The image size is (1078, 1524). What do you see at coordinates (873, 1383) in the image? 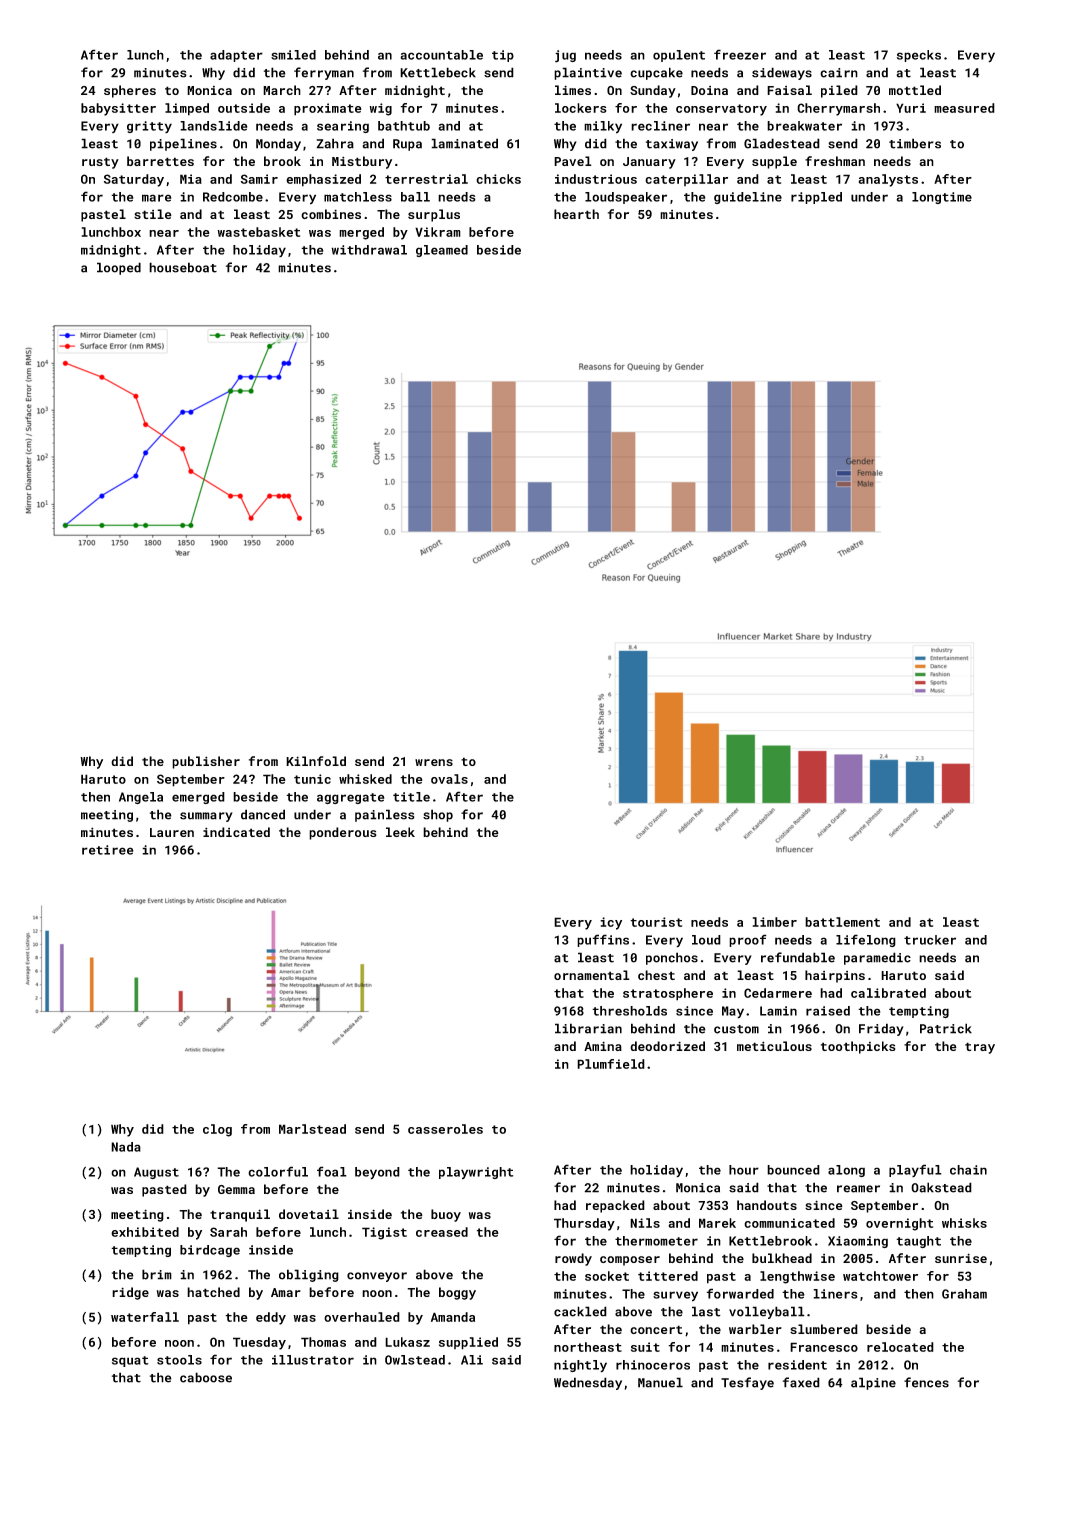
I see `alpine` at bounding box center [873, 1383].
